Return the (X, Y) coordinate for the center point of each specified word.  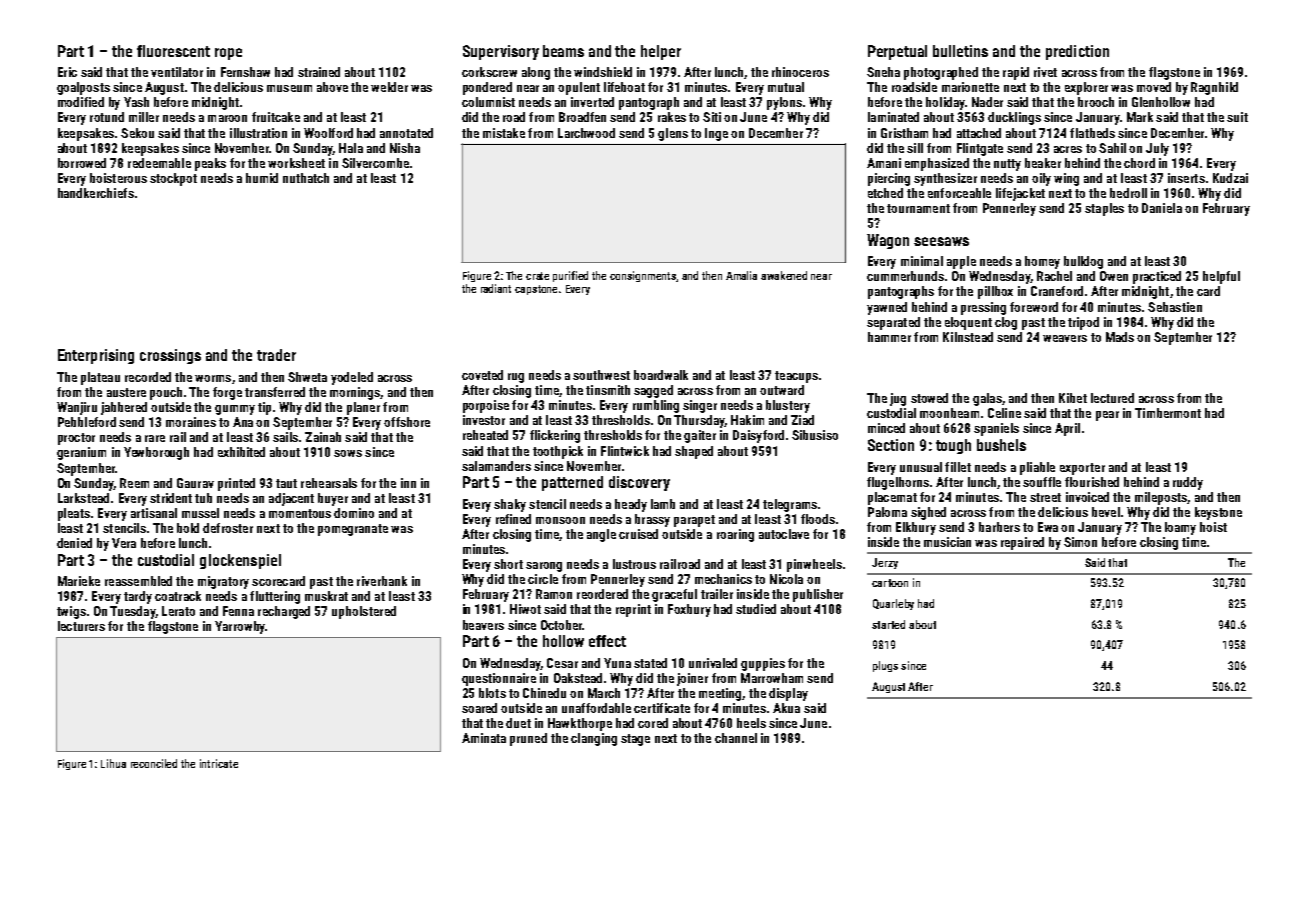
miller (144, 117)
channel (736, 738)
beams (563, 51)
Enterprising (96, 356)
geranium (81, 453)
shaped (694, 452)
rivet (1045, 72)
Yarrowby (240, 627)
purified (570, 276)
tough (953, 446)
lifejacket (1020, 194)
